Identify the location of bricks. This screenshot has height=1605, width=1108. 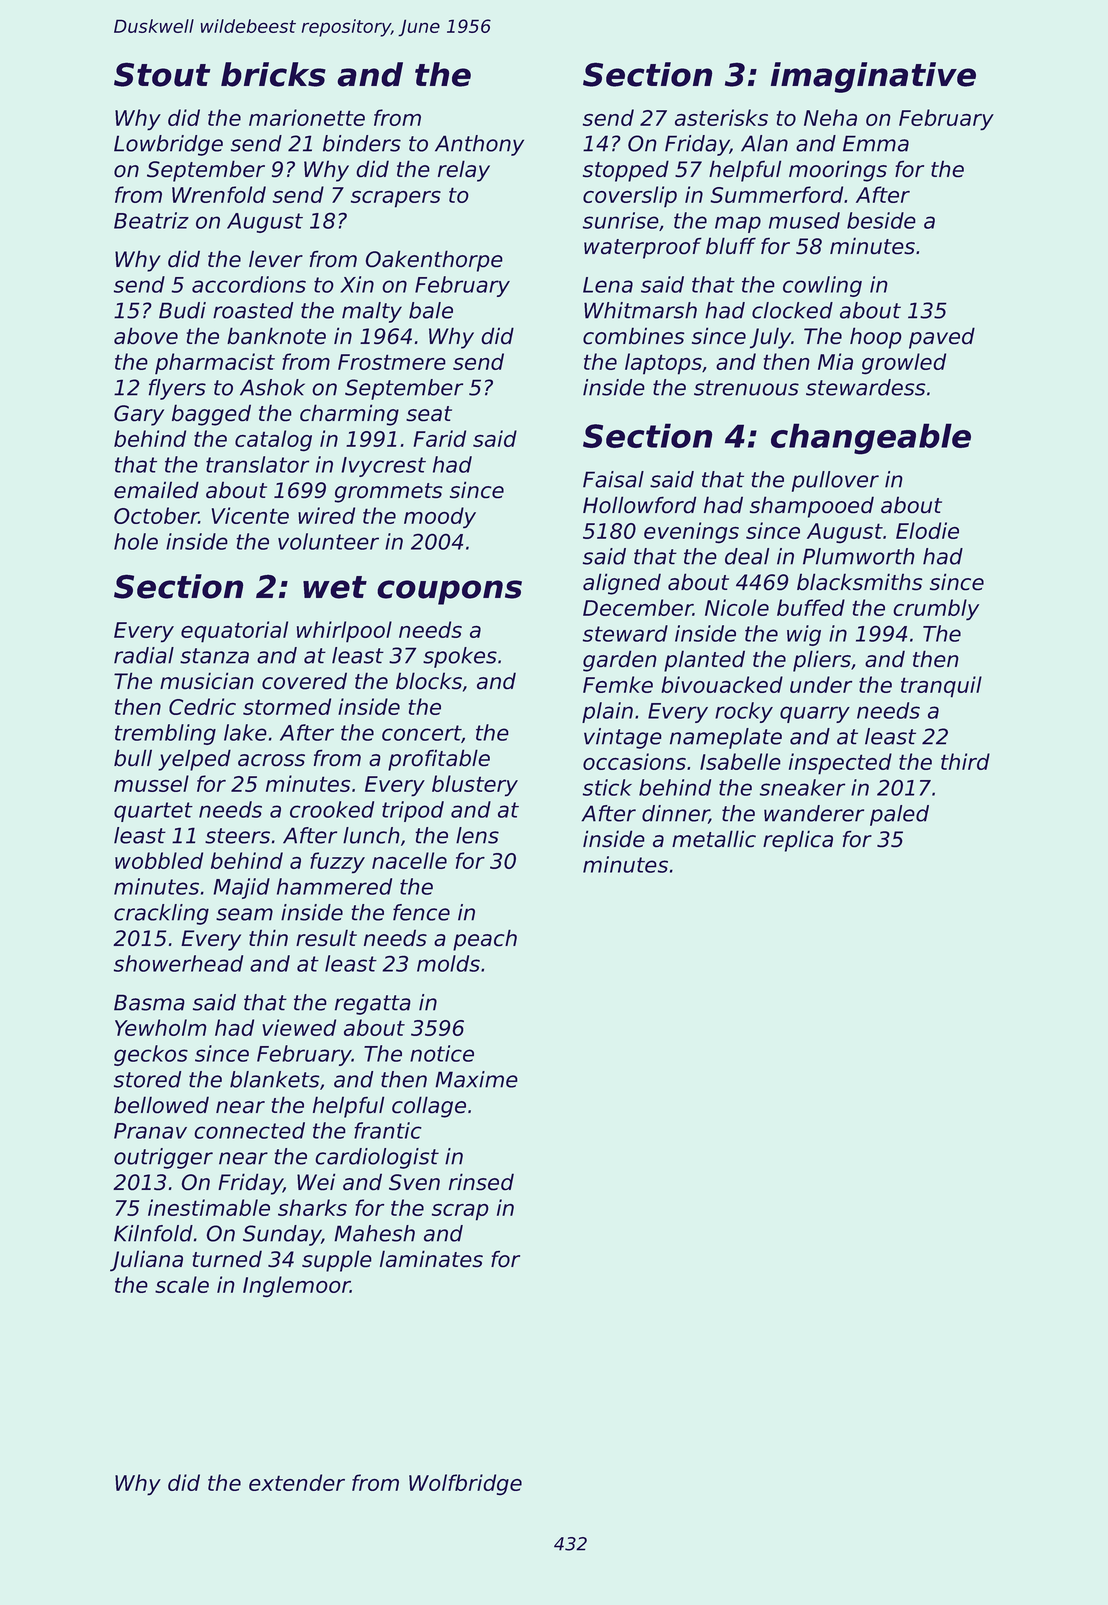
(273, 74).
